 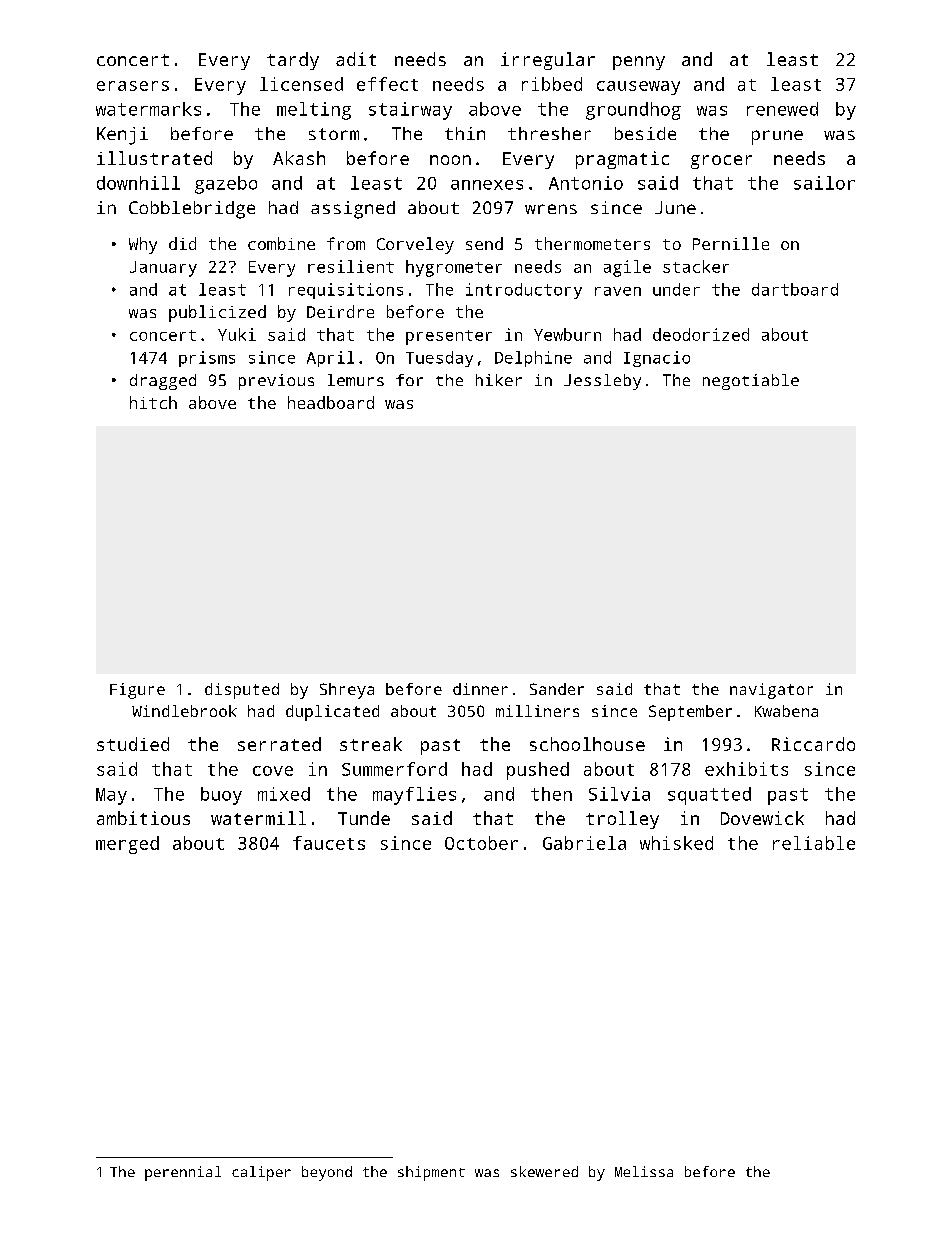 What do you see at coordinates (261, 1173) in the document?
I see `caliper` at bounding box center [261, 1173].
